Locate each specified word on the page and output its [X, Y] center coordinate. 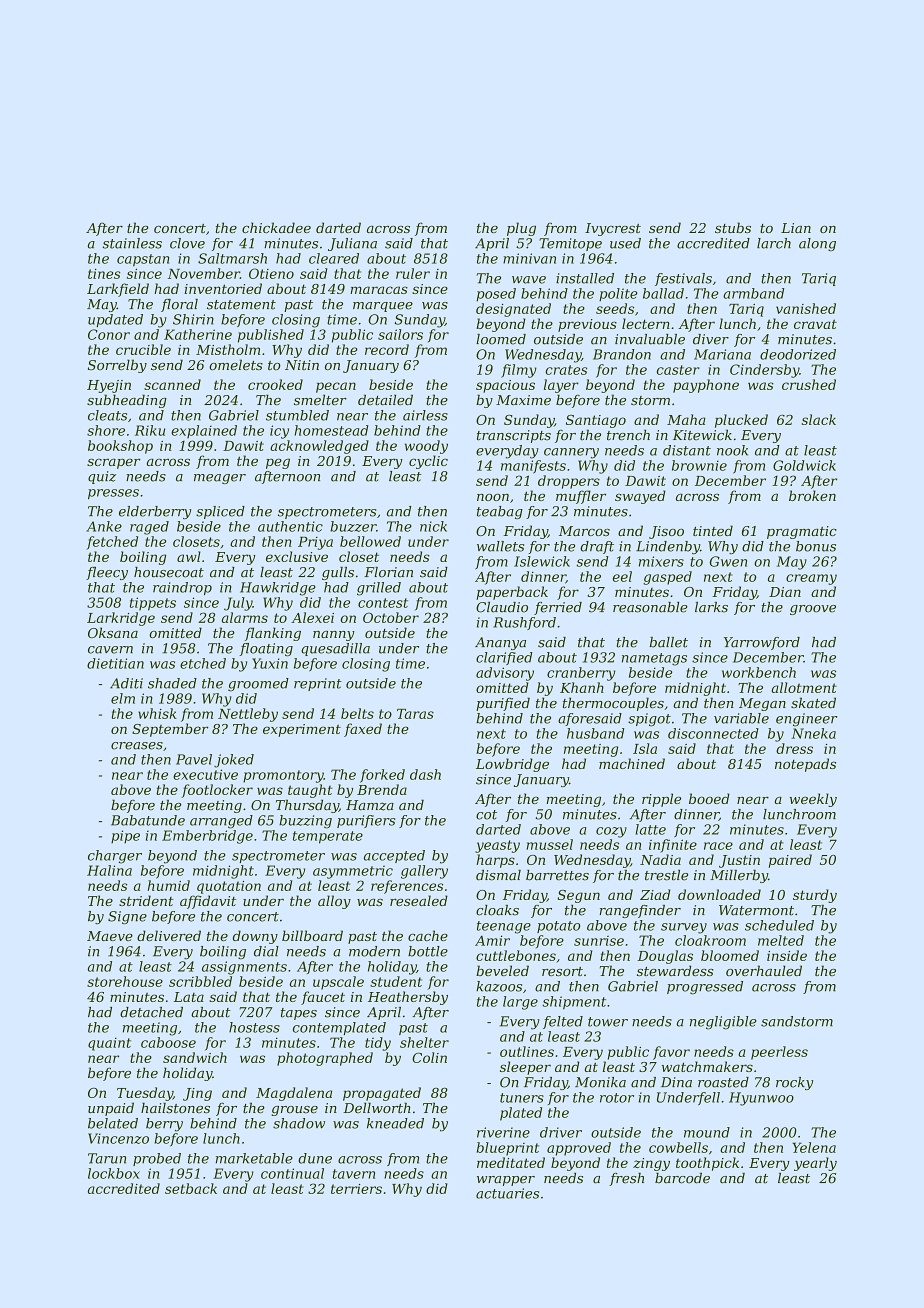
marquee [383, 307]
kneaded [395, 1123]
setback [191, 1188]
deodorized [798, 354]
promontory [283, 776]
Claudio [502, 607]
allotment [804, 687]
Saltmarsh [232, 258]
